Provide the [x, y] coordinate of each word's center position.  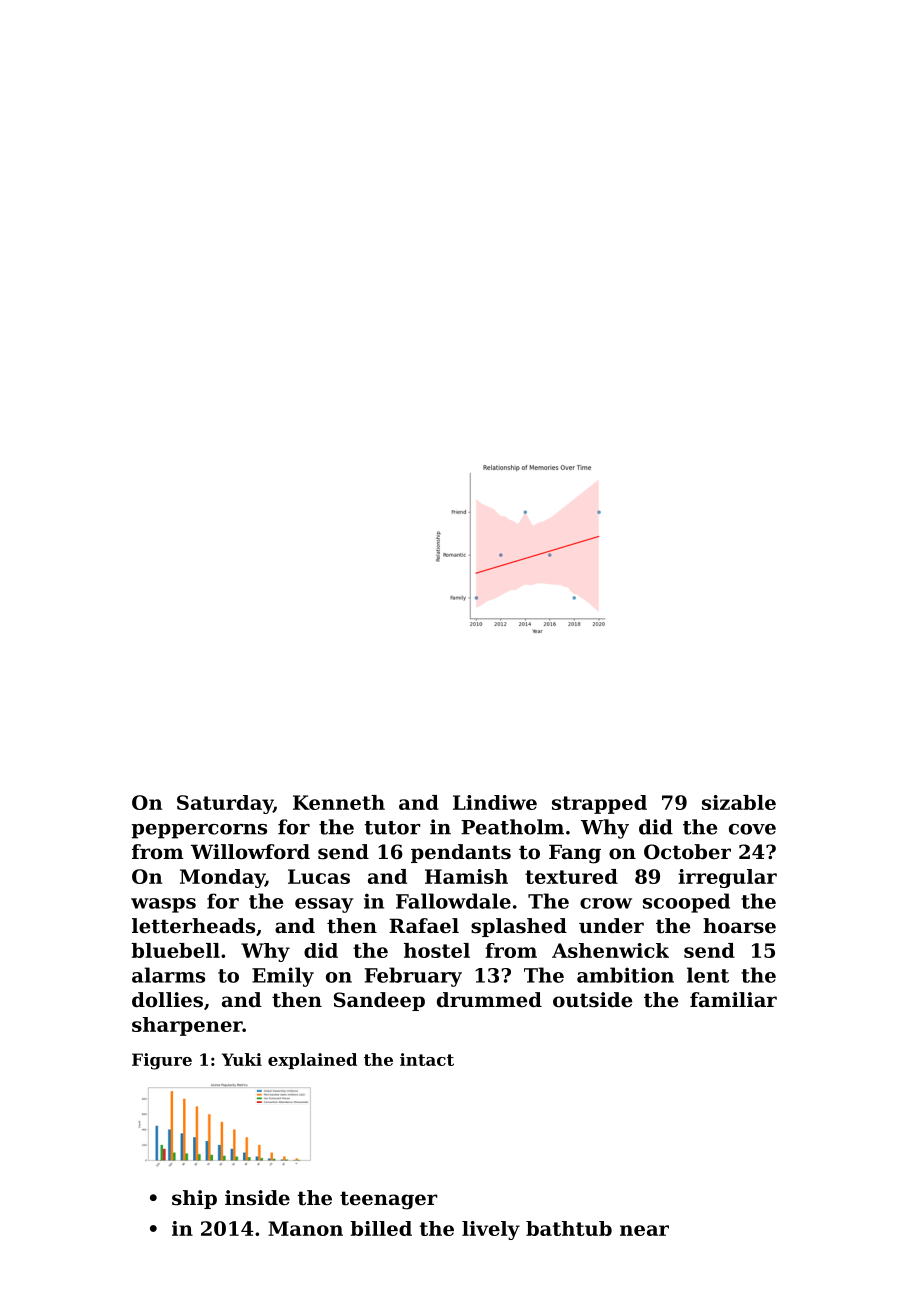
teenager [389, 1200]
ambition [625, 975]
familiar [733, 999]
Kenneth [339, 802]
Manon [305, 1228]
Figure [162, 1061]
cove [752, 829]
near [644, 1230]
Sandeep [379, 1001]
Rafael [424, 926]
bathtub [569, 1228]
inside [257, 1198]
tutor [392, 828]
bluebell [175, 950]
